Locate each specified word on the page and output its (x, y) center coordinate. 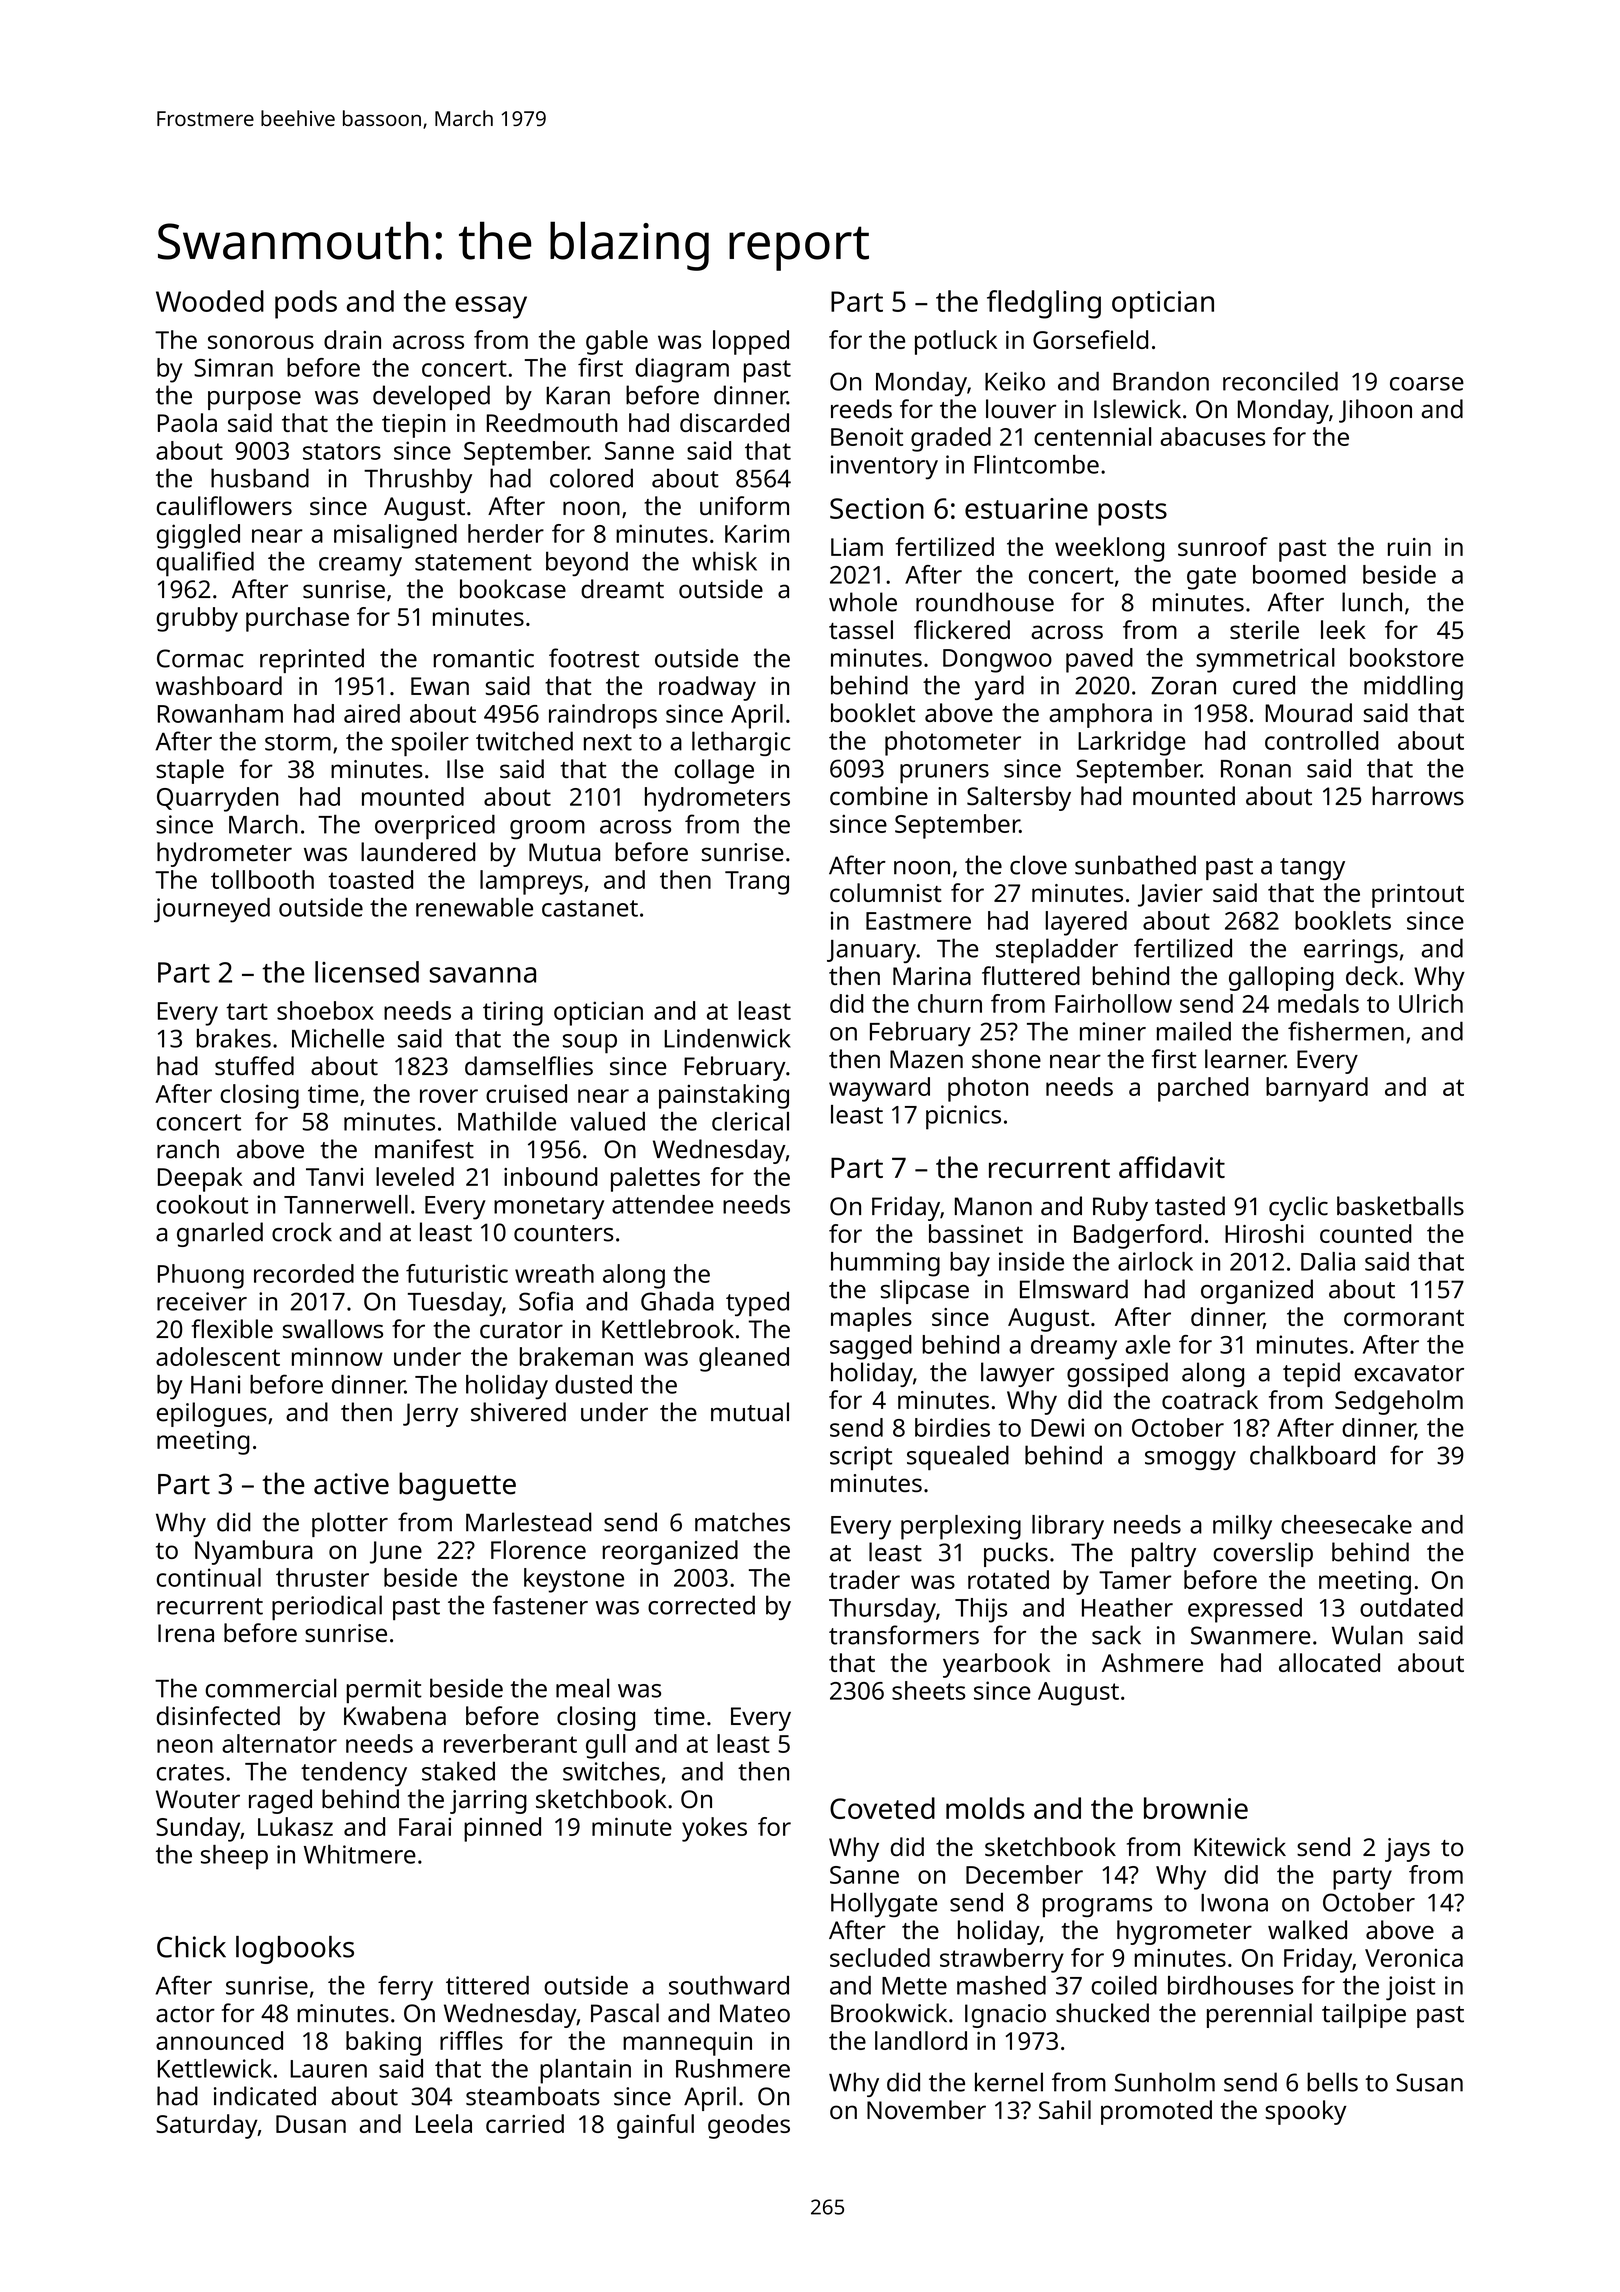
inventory (884, 467)
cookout (202, 1204)
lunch (1372, 602)
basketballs (1400, 1206)
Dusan (311, 2124)
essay (491, 307)
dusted (593, 1384)
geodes (749, 2126)
